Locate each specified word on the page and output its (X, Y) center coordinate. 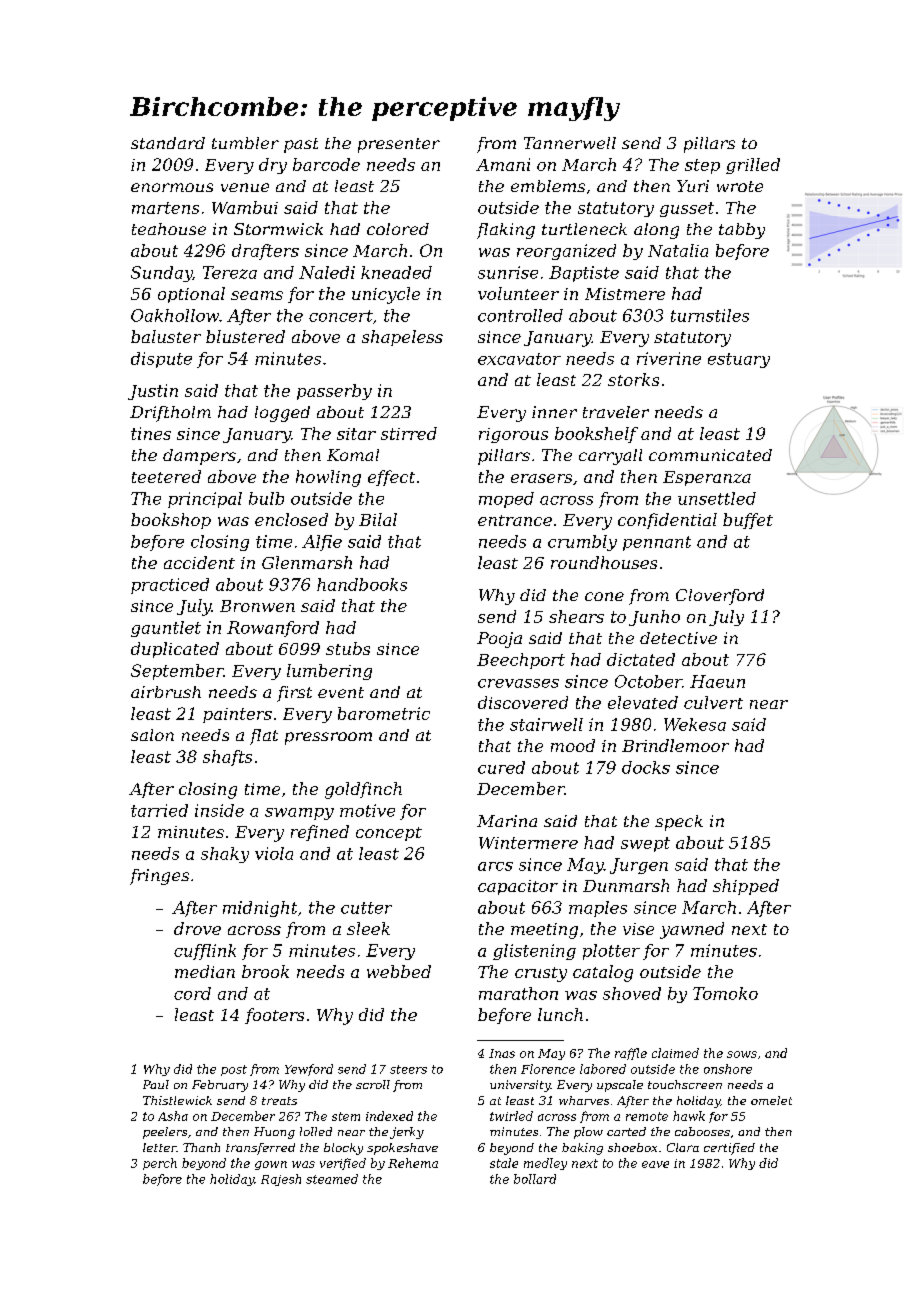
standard (168, 143)
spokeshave (402, 1149)
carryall (610, 457)
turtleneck (584, 229)
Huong (274, 1133)
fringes (159, 877)
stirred (409, 433)
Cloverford (720, 597)
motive (367, 810)
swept (645, 844)
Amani (503, 164)
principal (205, 500)
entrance (515, 520)
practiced (170, 586)
